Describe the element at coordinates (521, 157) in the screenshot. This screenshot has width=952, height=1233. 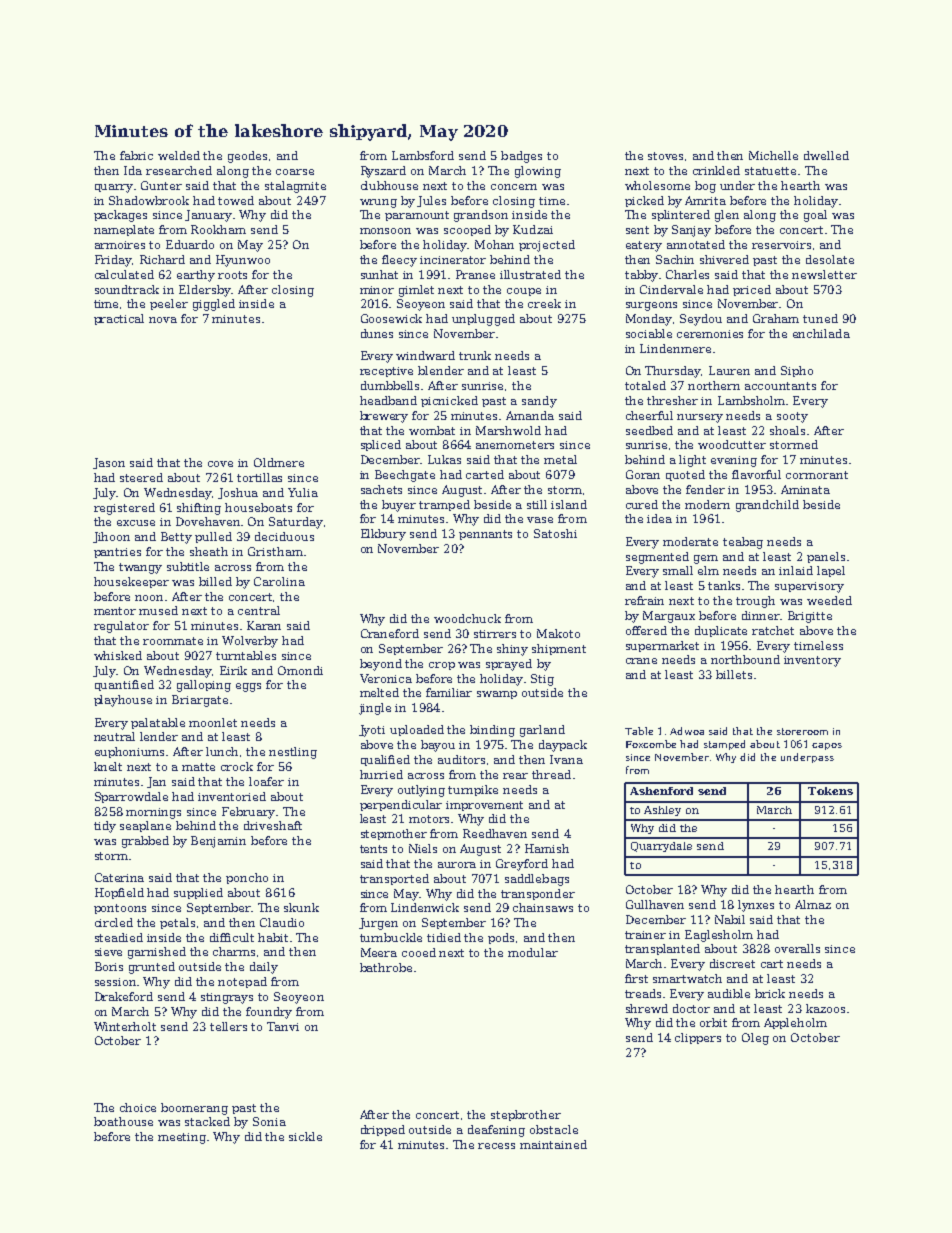
I see `badges` at that location.
